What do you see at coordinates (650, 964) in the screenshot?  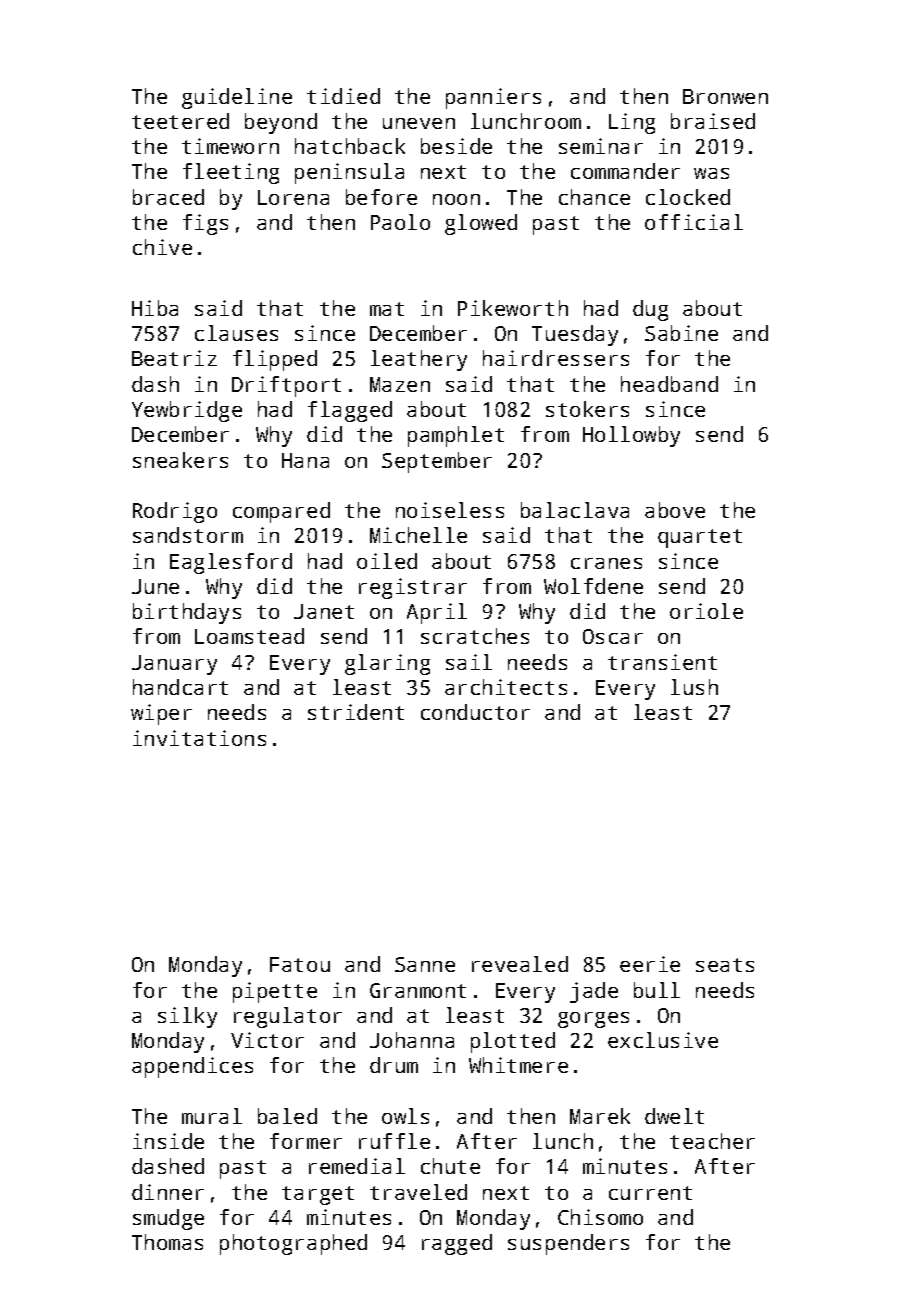 I see `eerie` at bounding box center [650, 964].
